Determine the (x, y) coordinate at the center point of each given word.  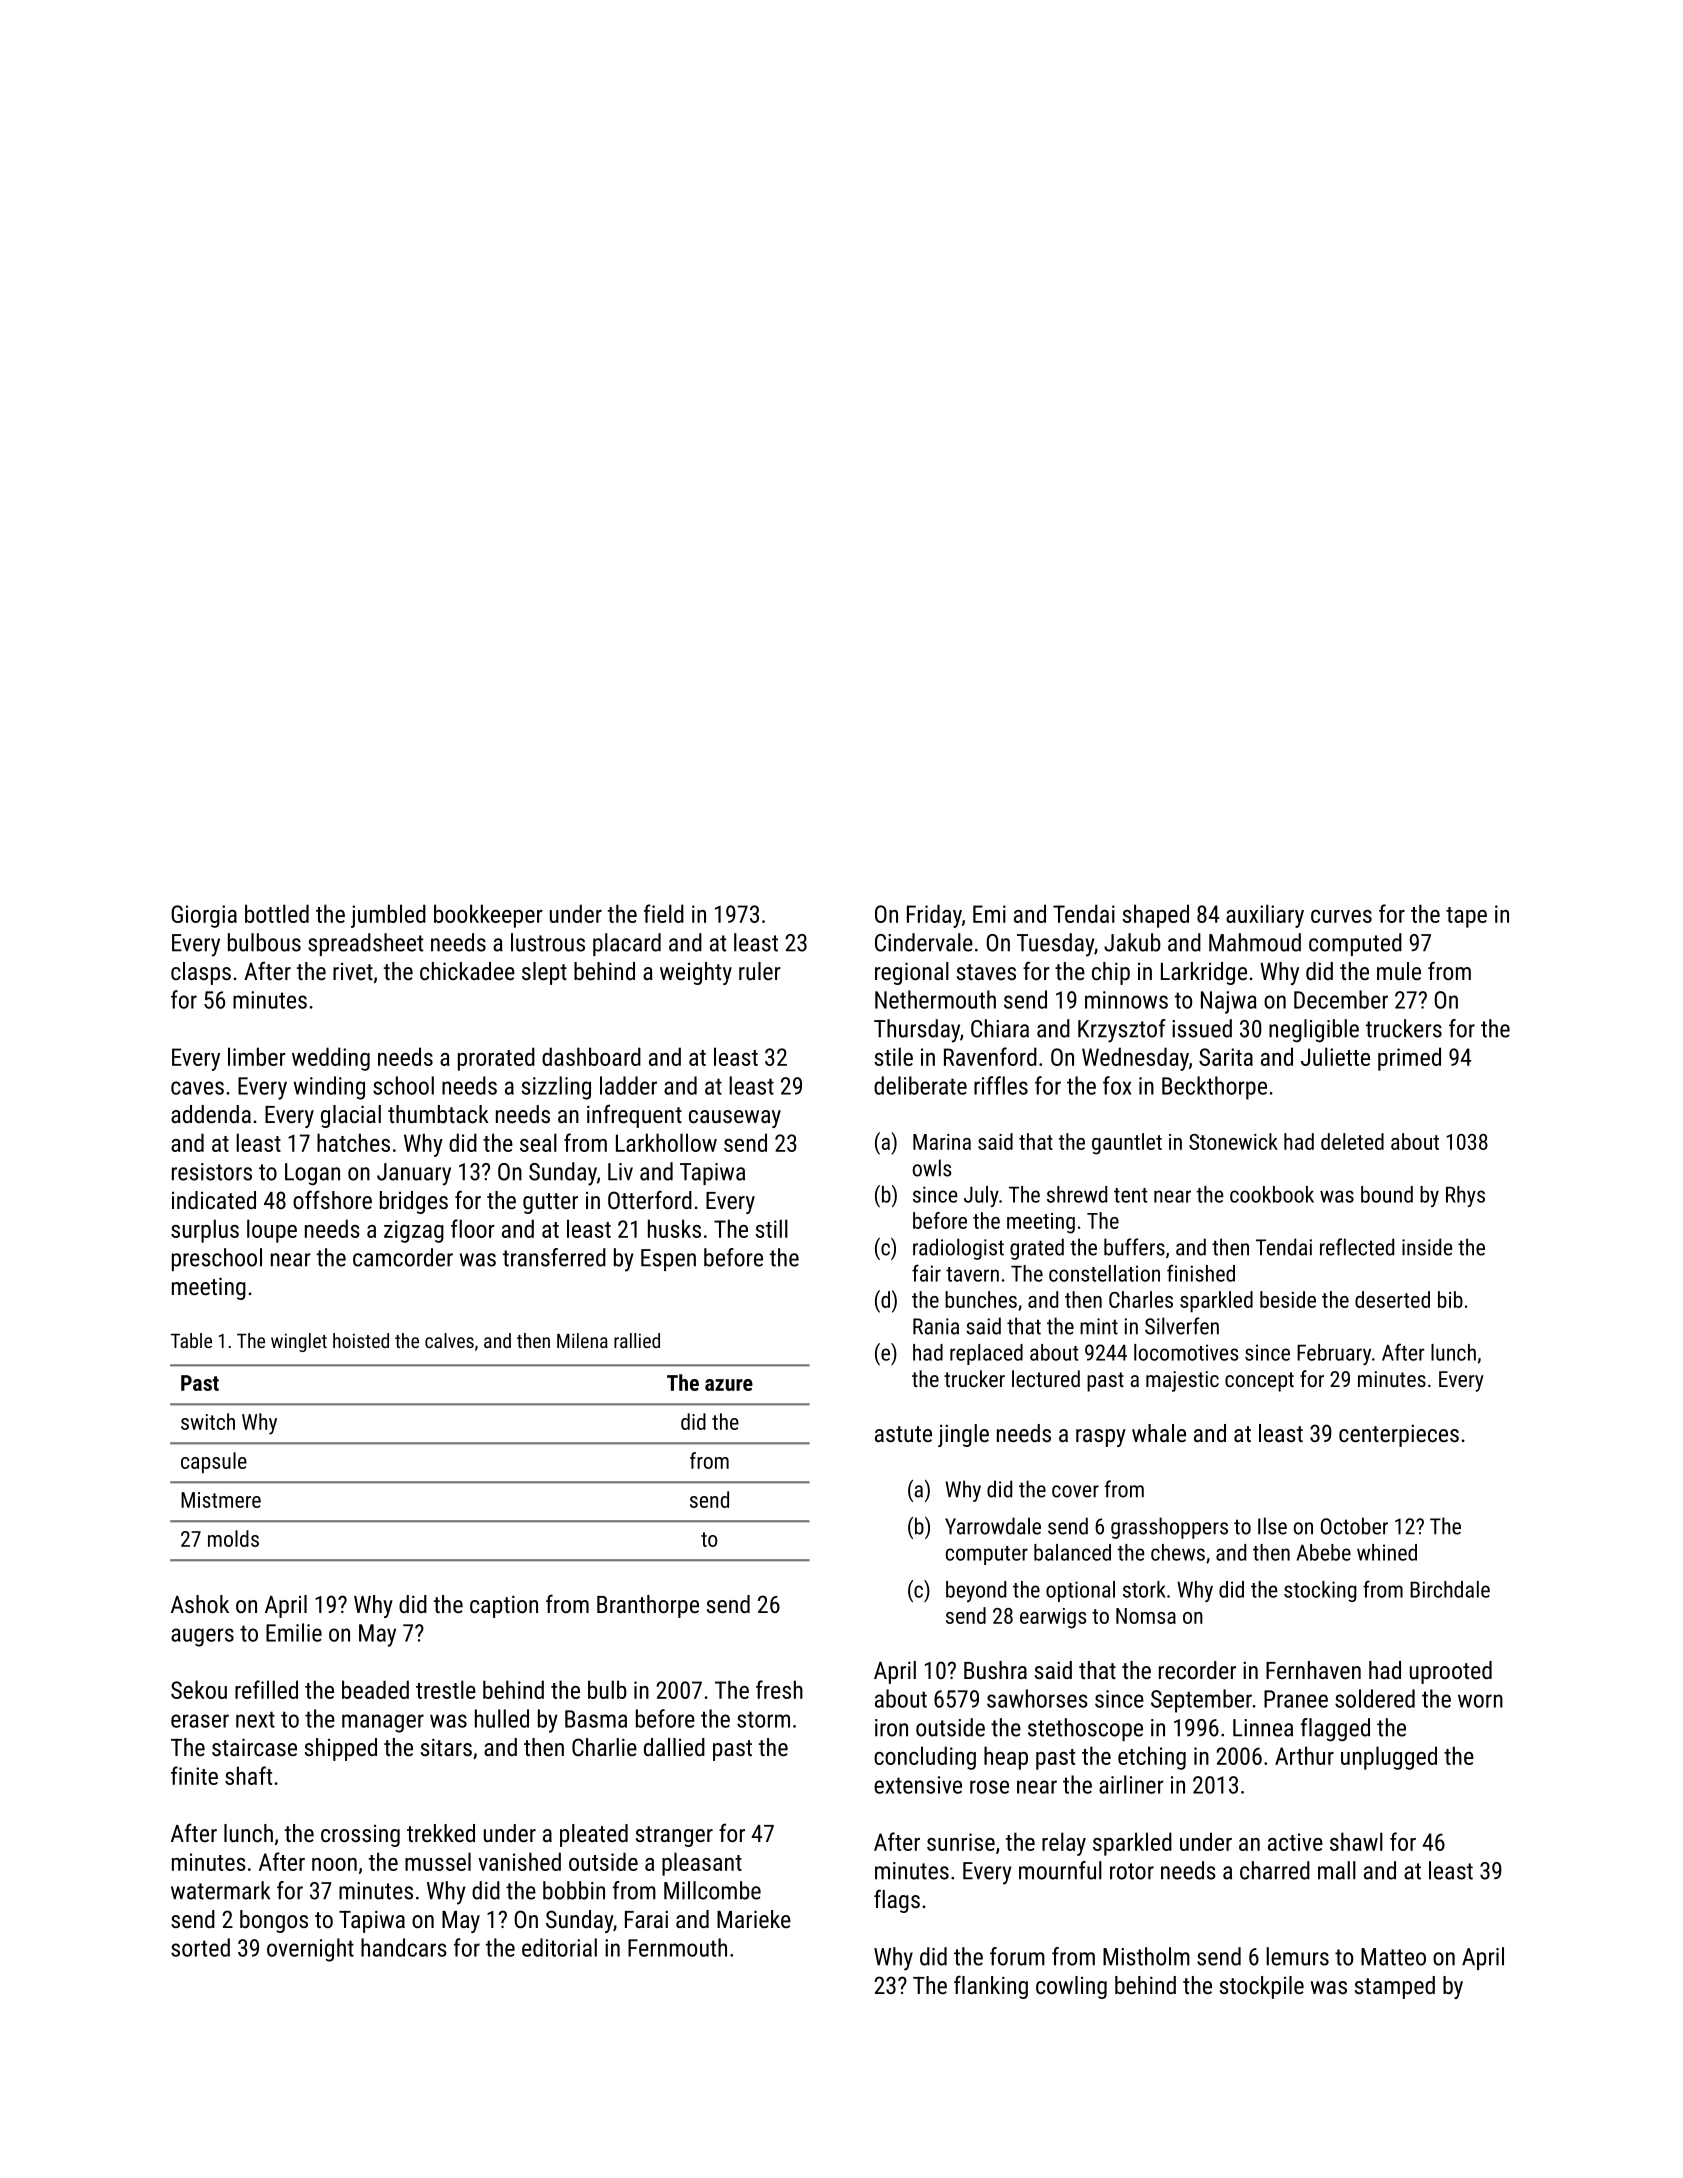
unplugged (1389, 1758)
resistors (212, 1172)
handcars (404, 1947)
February (1334, 1354)
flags (897, 1901)
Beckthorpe (1214, 1088)
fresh (779, 1689)
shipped (341, 1749)
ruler (760, 971)
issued (1202, 1028)
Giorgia (204, 916)
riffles (1001, 1085)
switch (208, 1421)
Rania (936, 1326)
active (1295, 1842)
